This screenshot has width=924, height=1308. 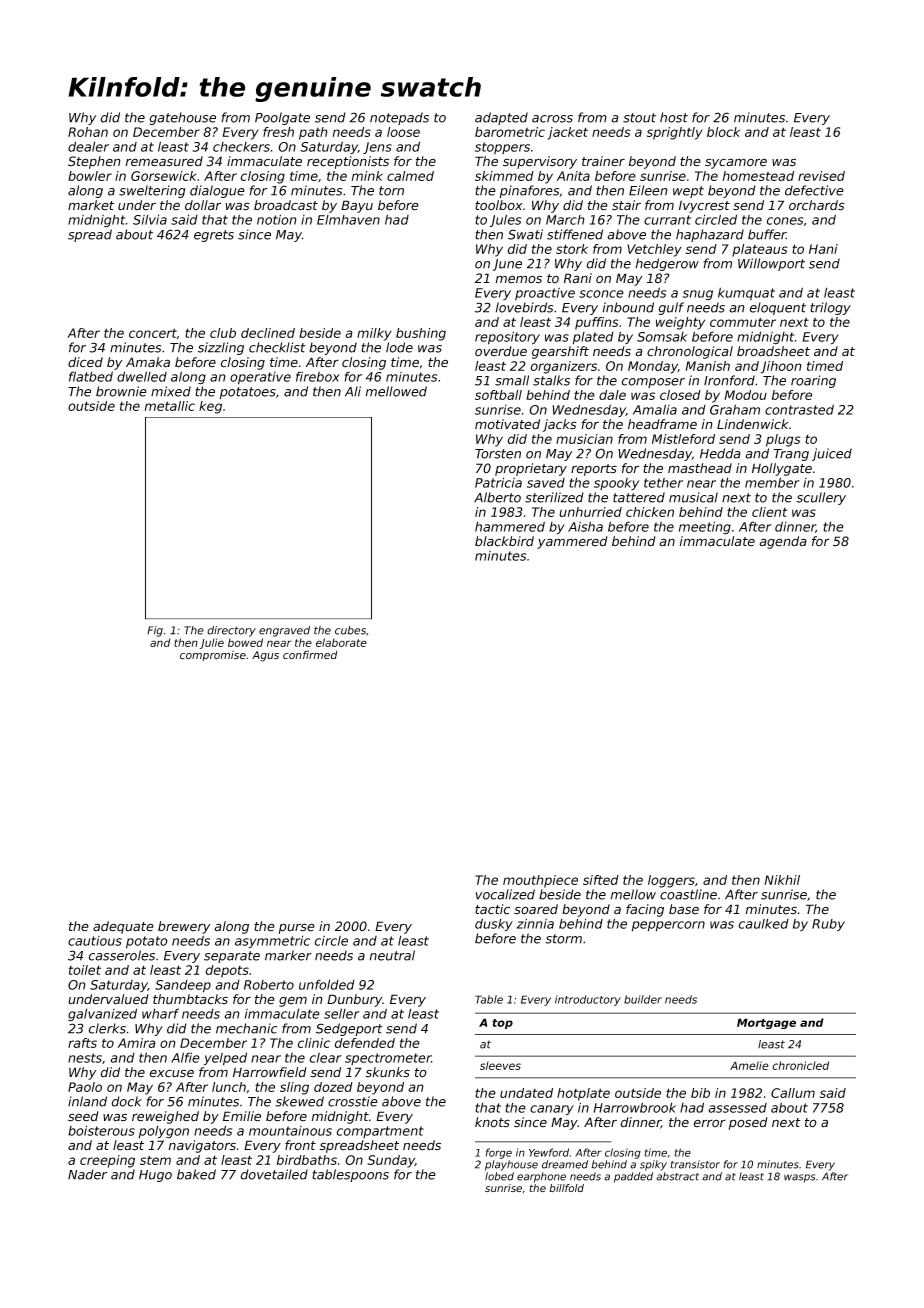 What do you see at coordinates (341, 642) in the screenshot?
I see `elaborate` at bounding box center [341, 642].
